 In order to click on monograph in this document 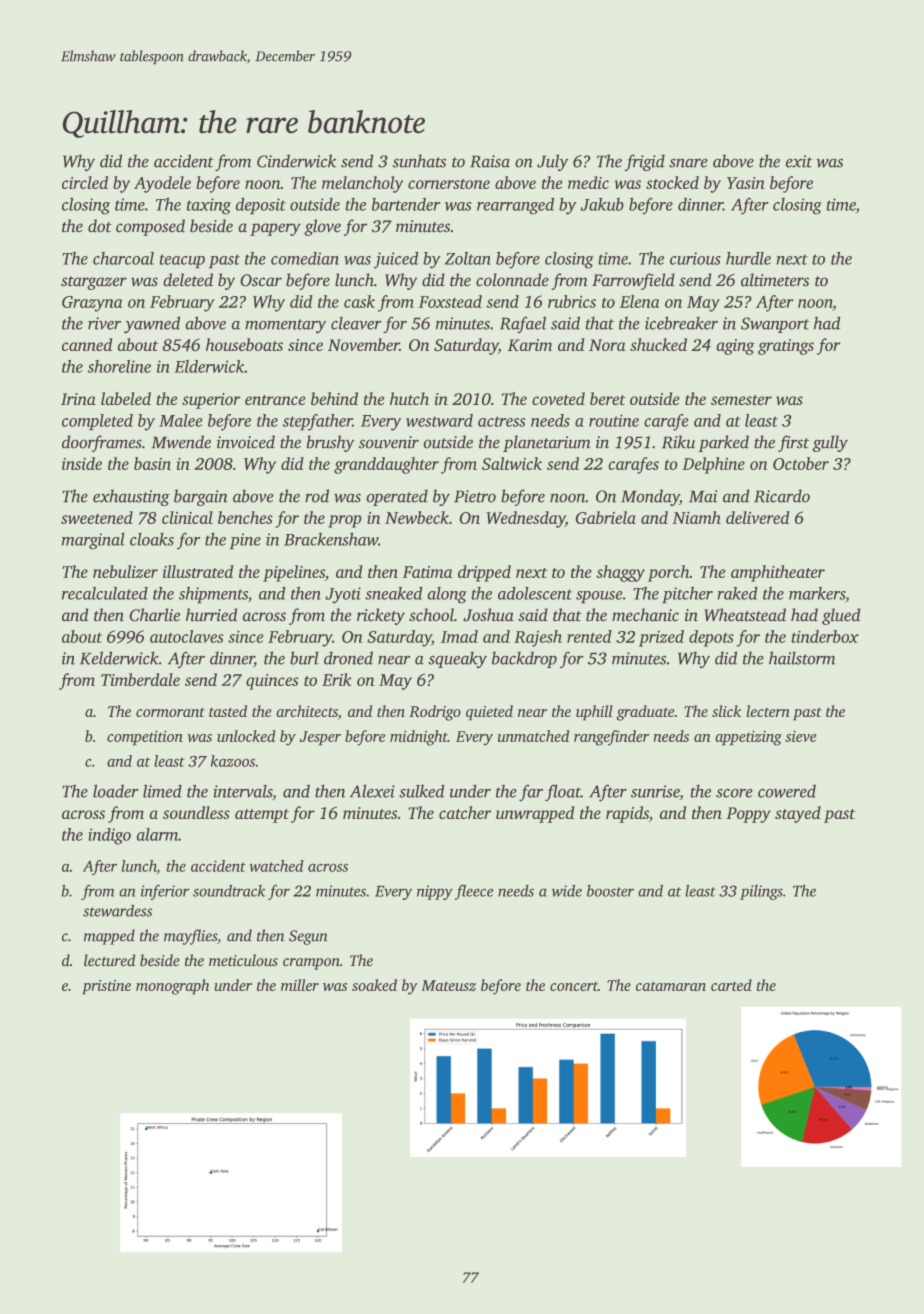, I will do `click(172, 987)`.
